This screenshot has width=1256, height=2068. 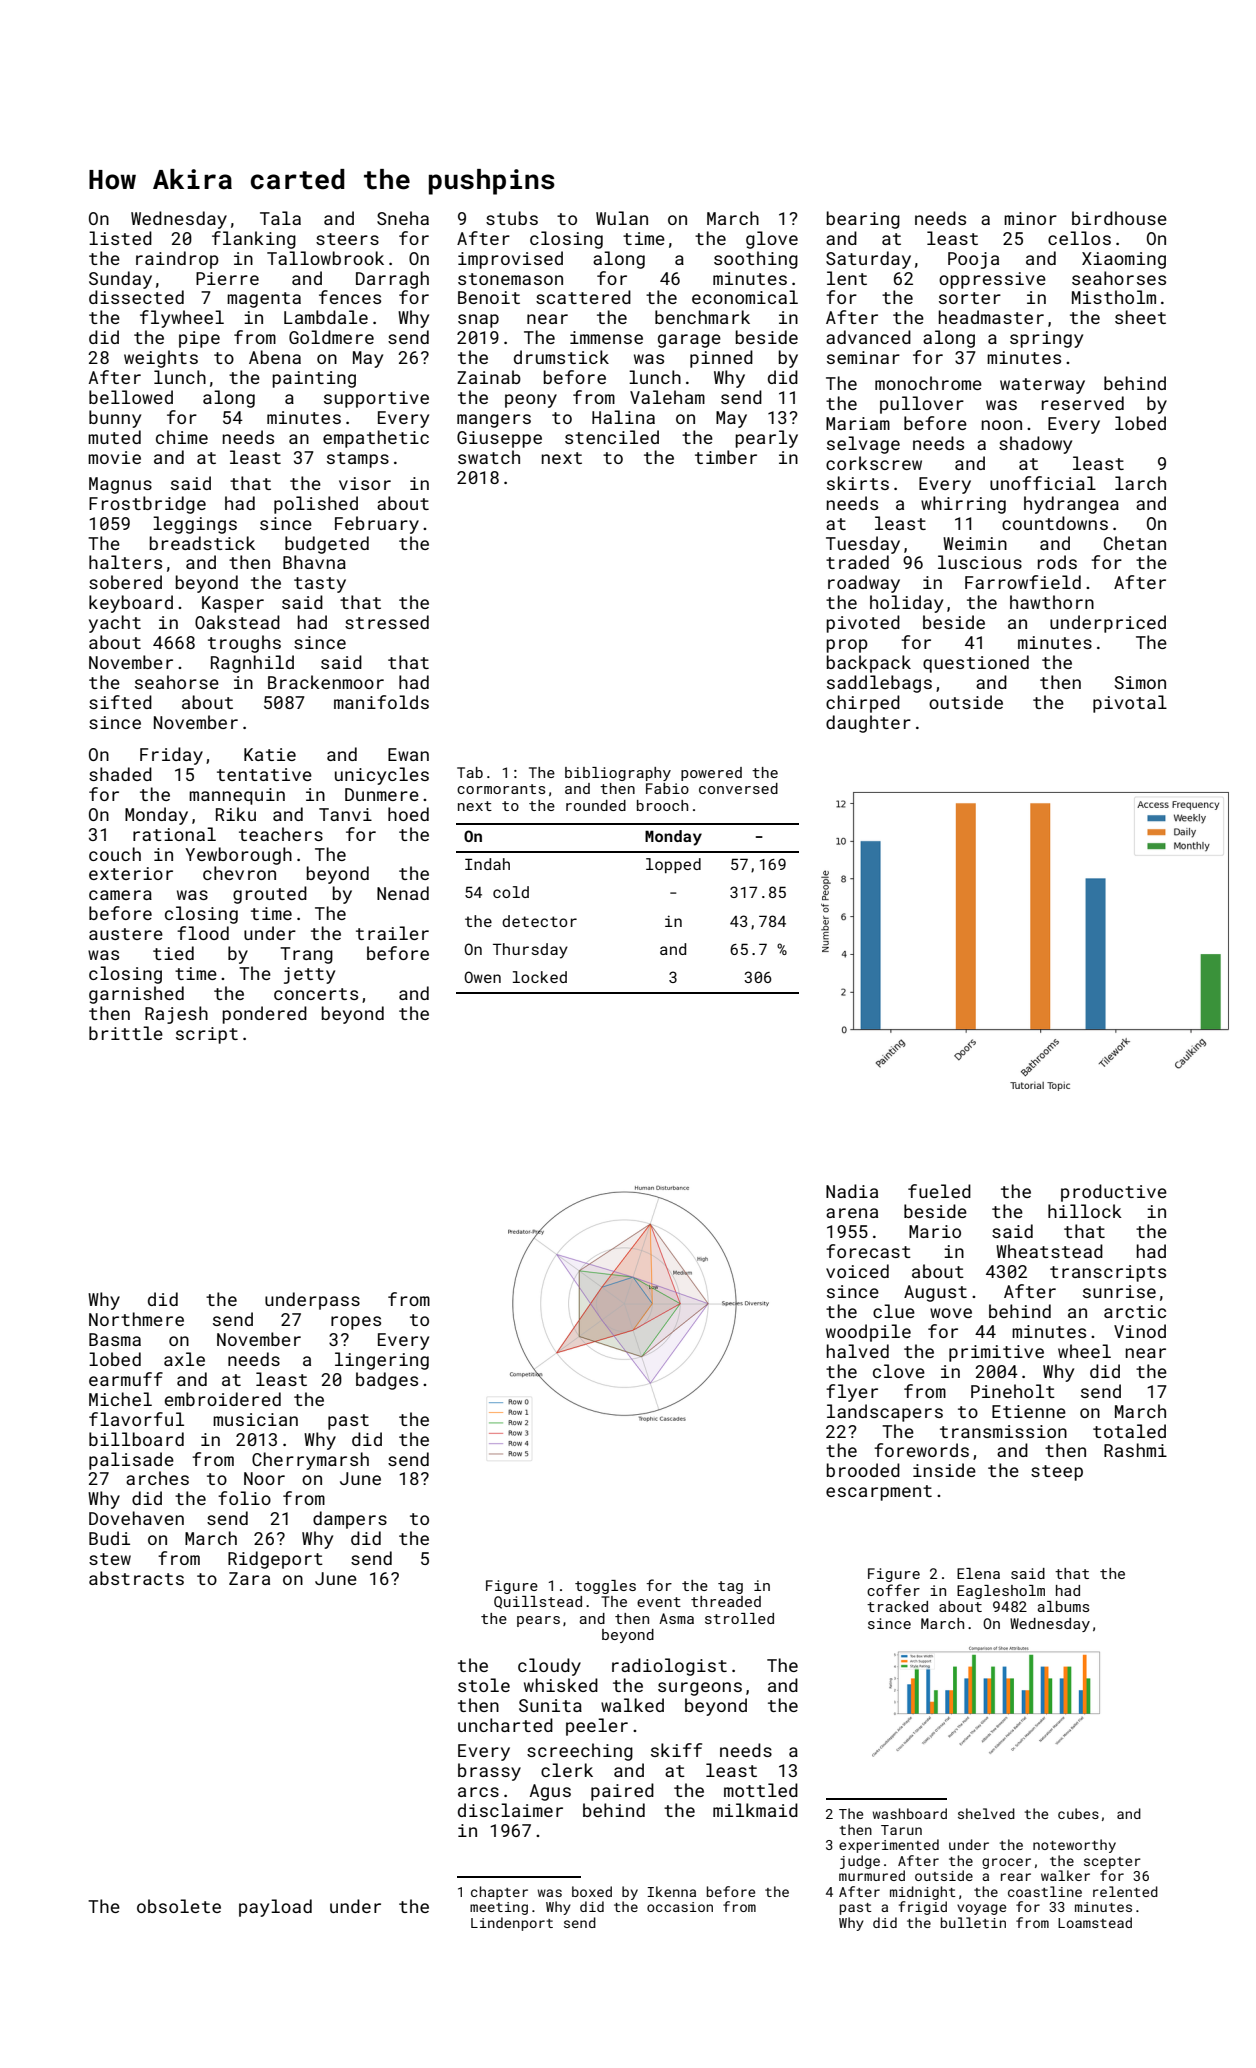 What do you see at coordinates (858, 483) in the screenshot?
I see `skirts` at bounding box center [858, 483].
